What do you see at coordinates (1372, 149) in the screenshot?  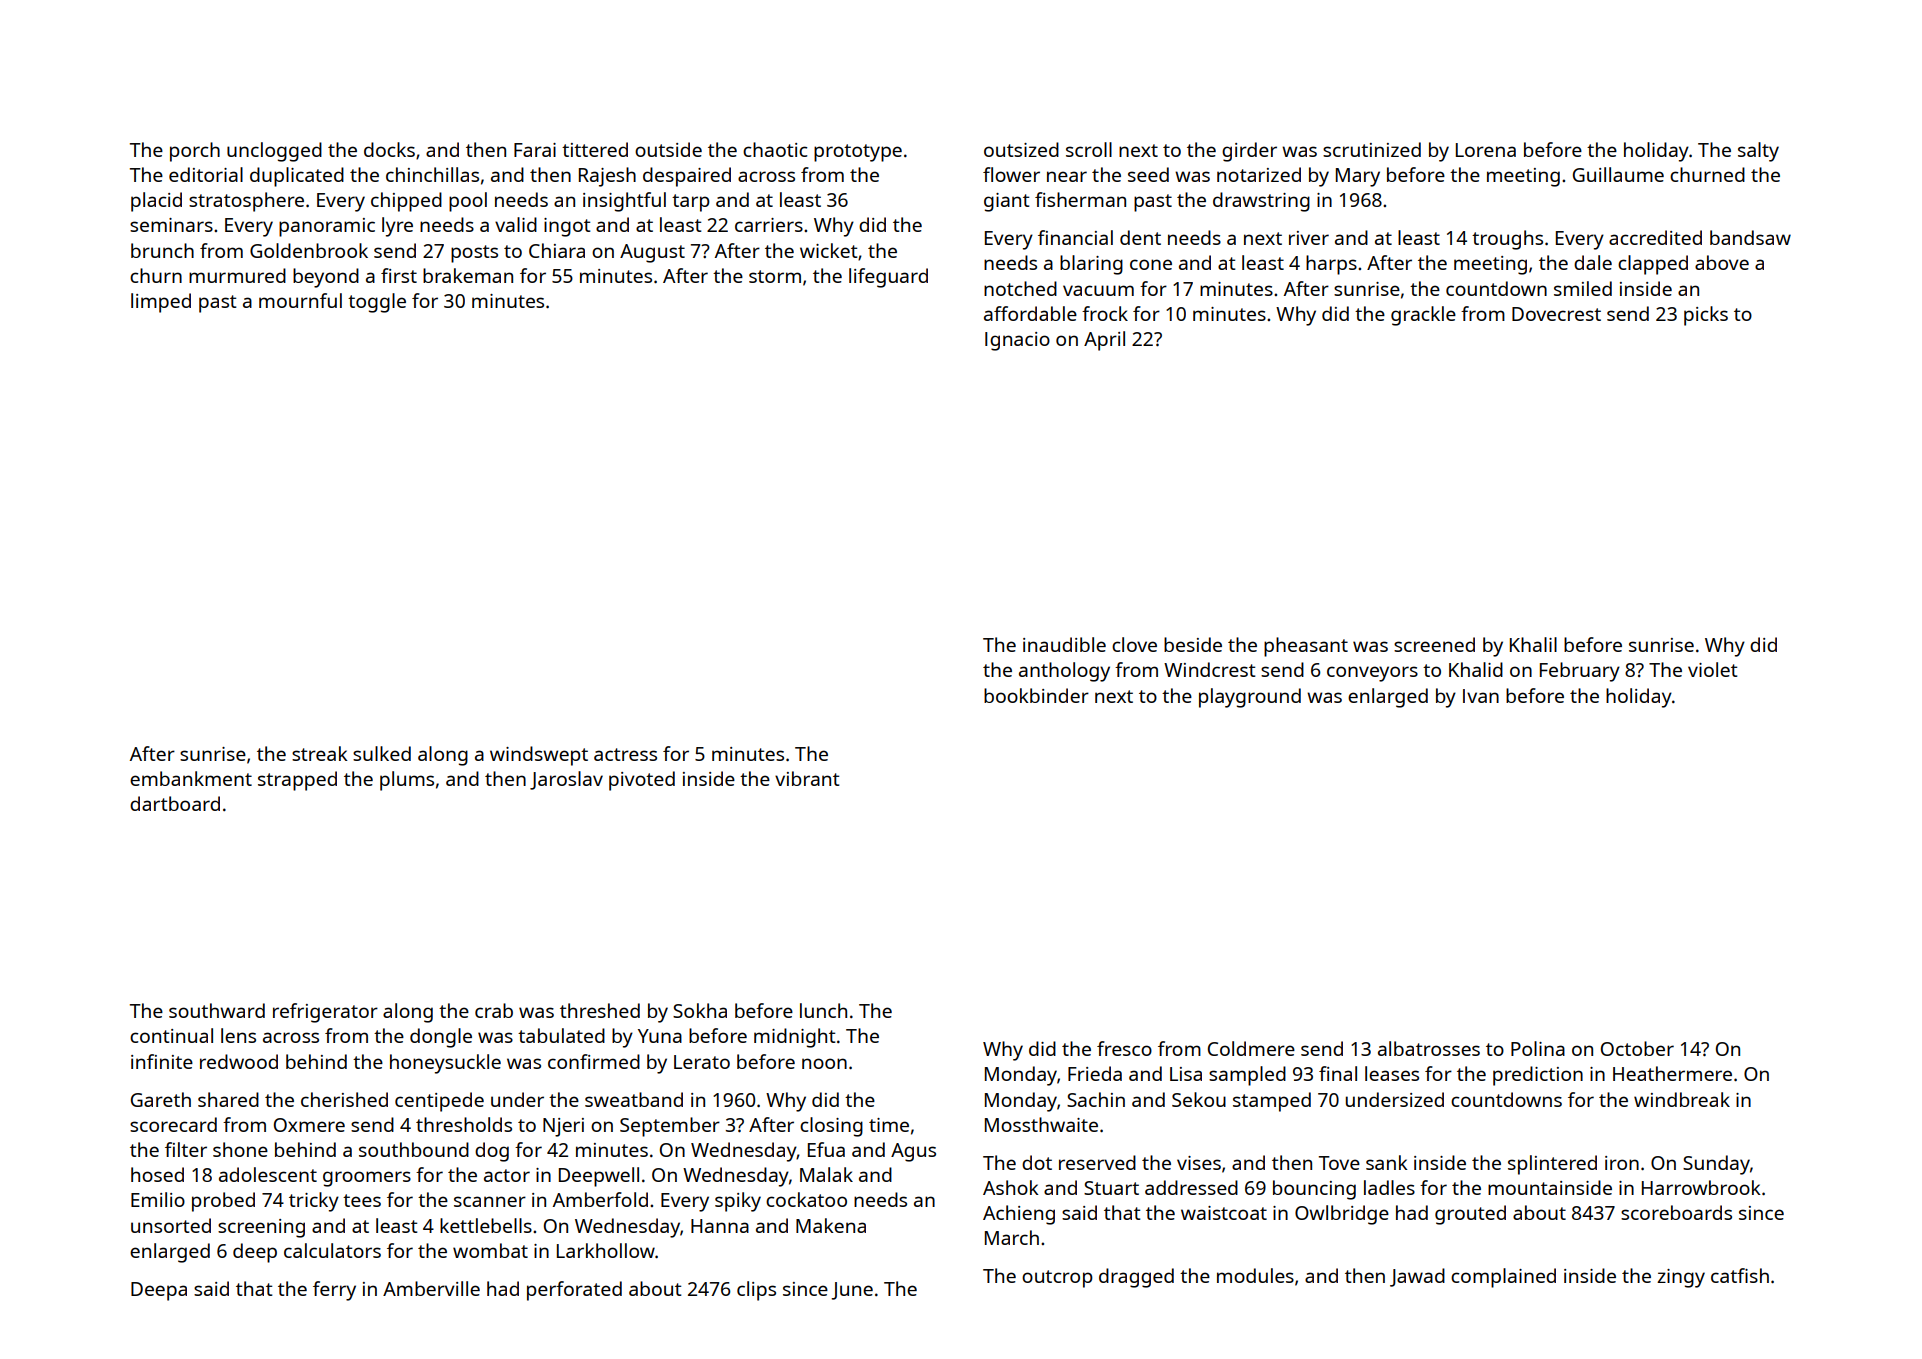 I see `scrutinized` at bounding box center [1372, 149].
